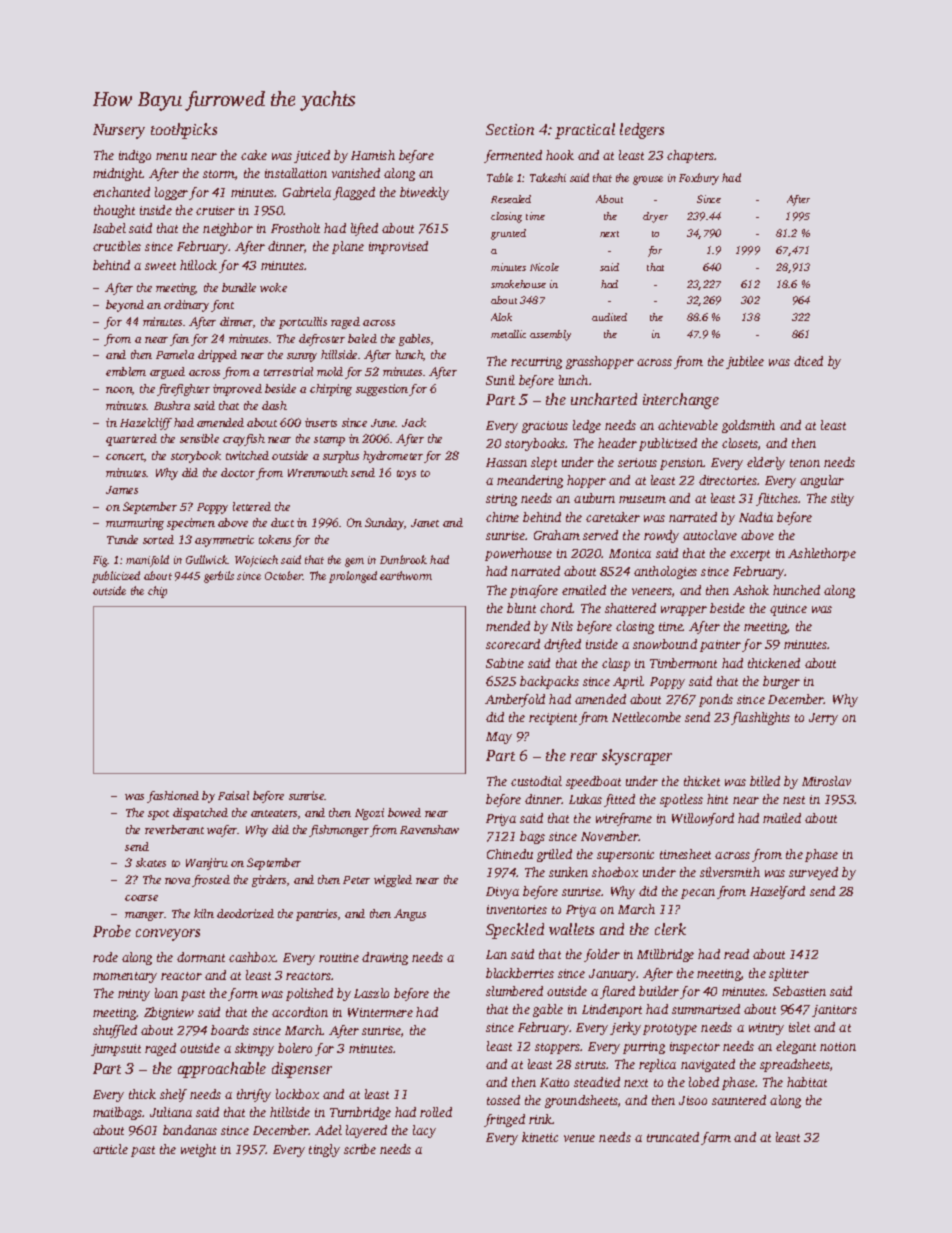  I want to click on silty, so click(842, 499).
